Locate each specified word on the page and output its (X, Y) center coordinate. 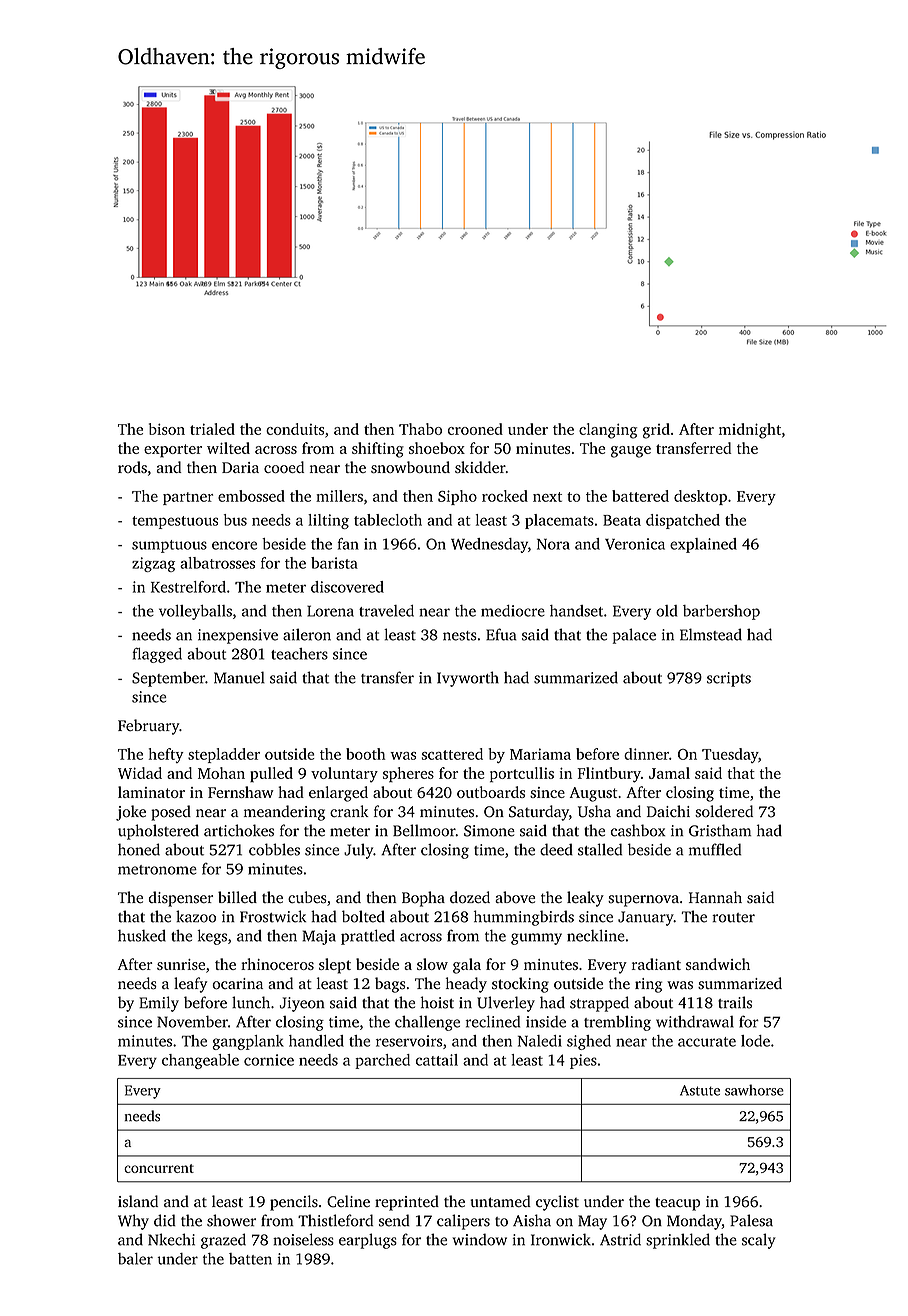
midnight (750, 431)
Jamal (669, 773)
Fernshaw (241, 792)
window (480, 1239)
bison (167, 429)
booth (365, 754)
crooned (475, 429)
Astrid (620, 1239)
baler (135, 1259)
